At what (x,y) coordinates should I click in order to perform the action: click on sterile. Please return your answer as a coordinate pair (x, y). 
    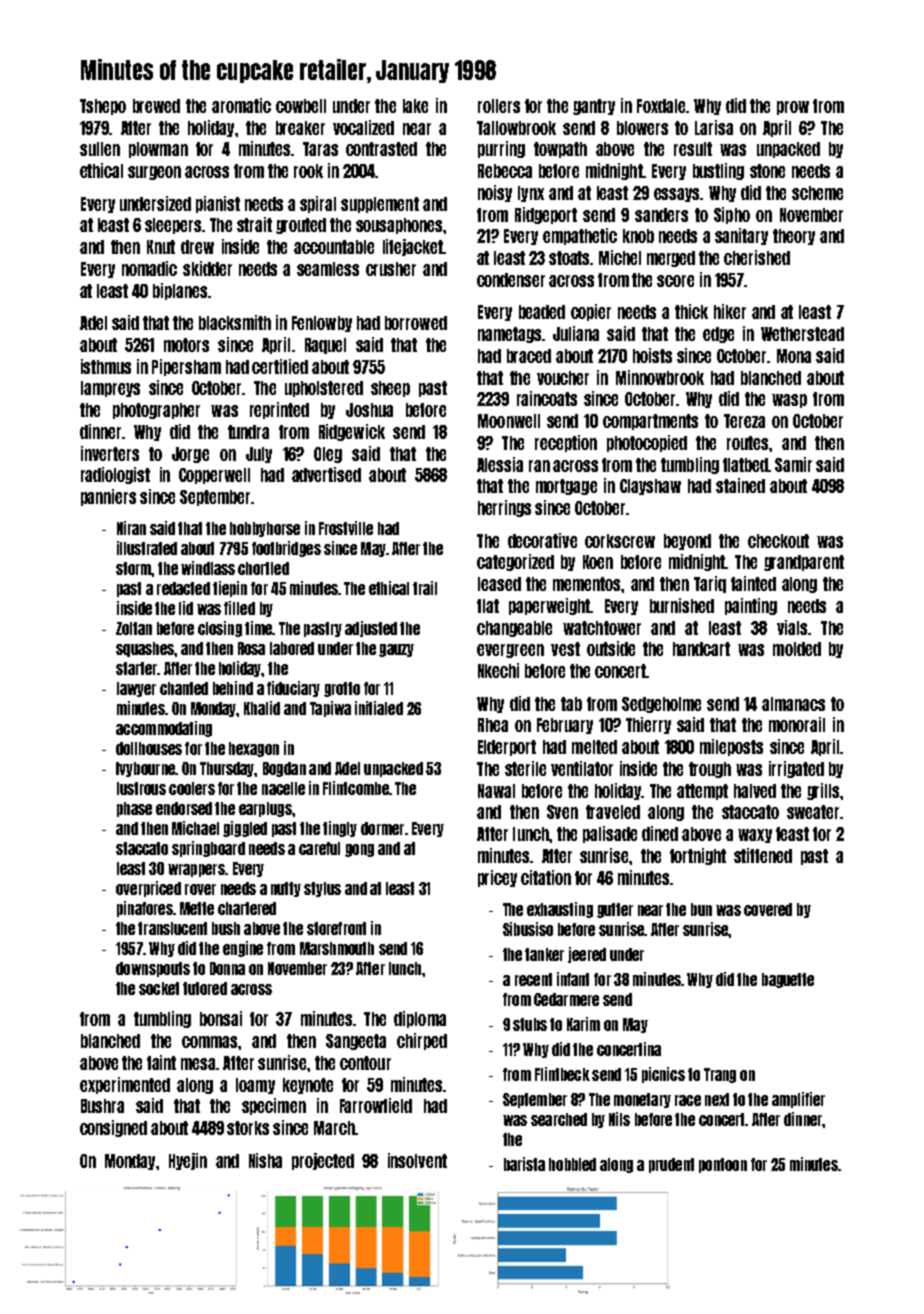
    Looking at the image, I should click on (525, 768).
